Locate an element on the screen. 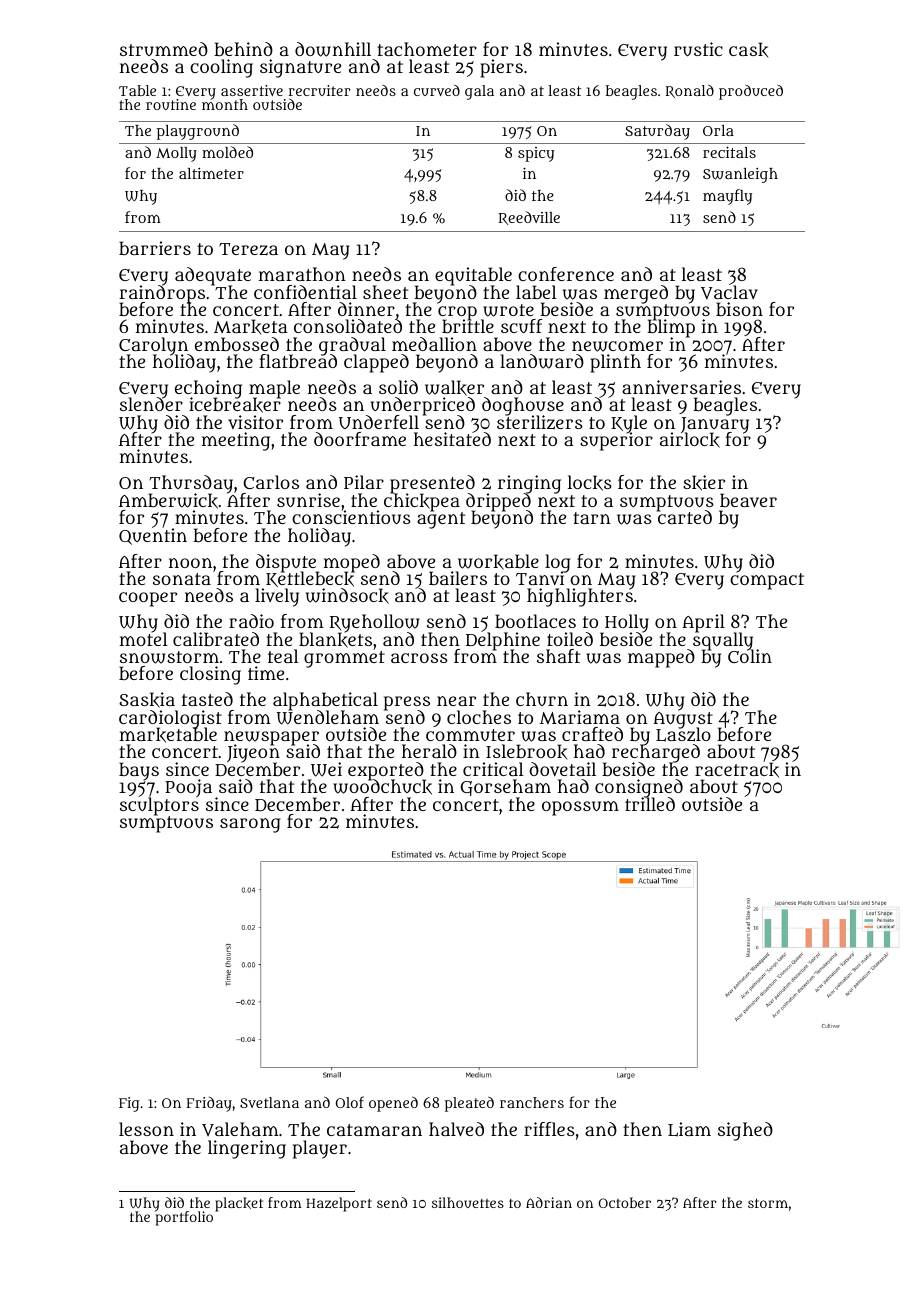  workable is located at coordinates (498, 562).
